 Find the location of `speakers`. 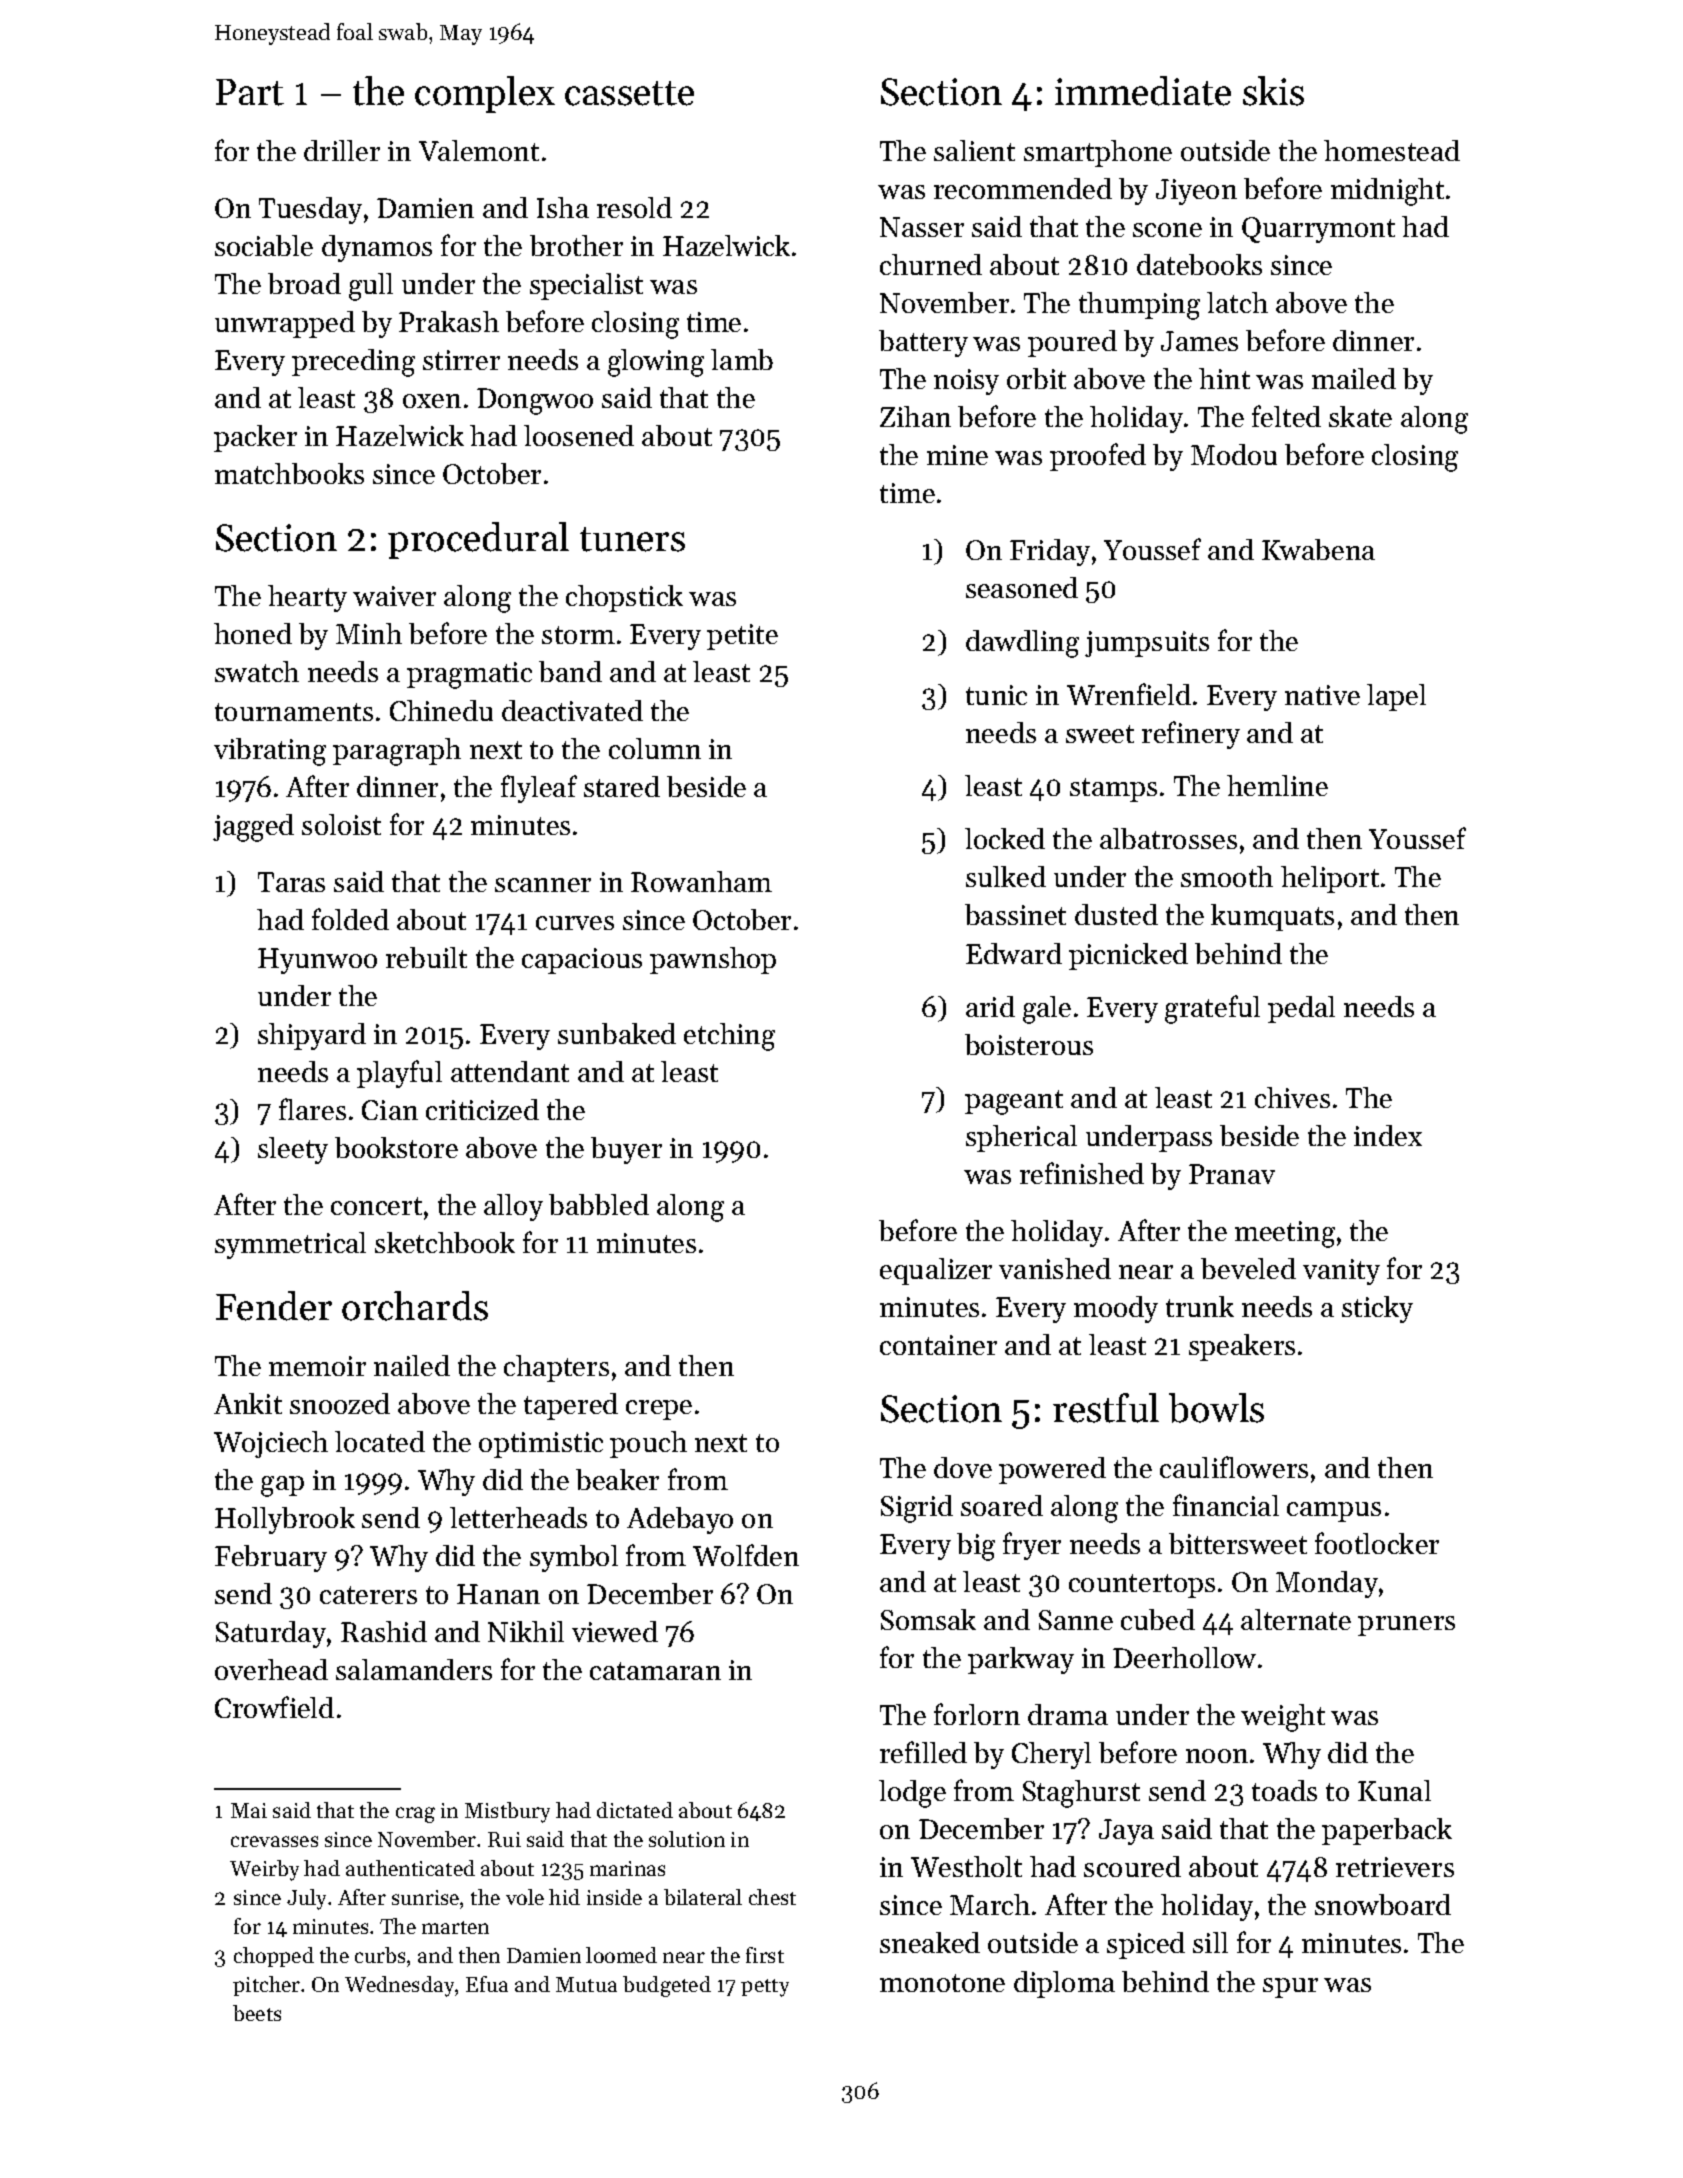

speakers is located at coordinates (1242, 1347).
